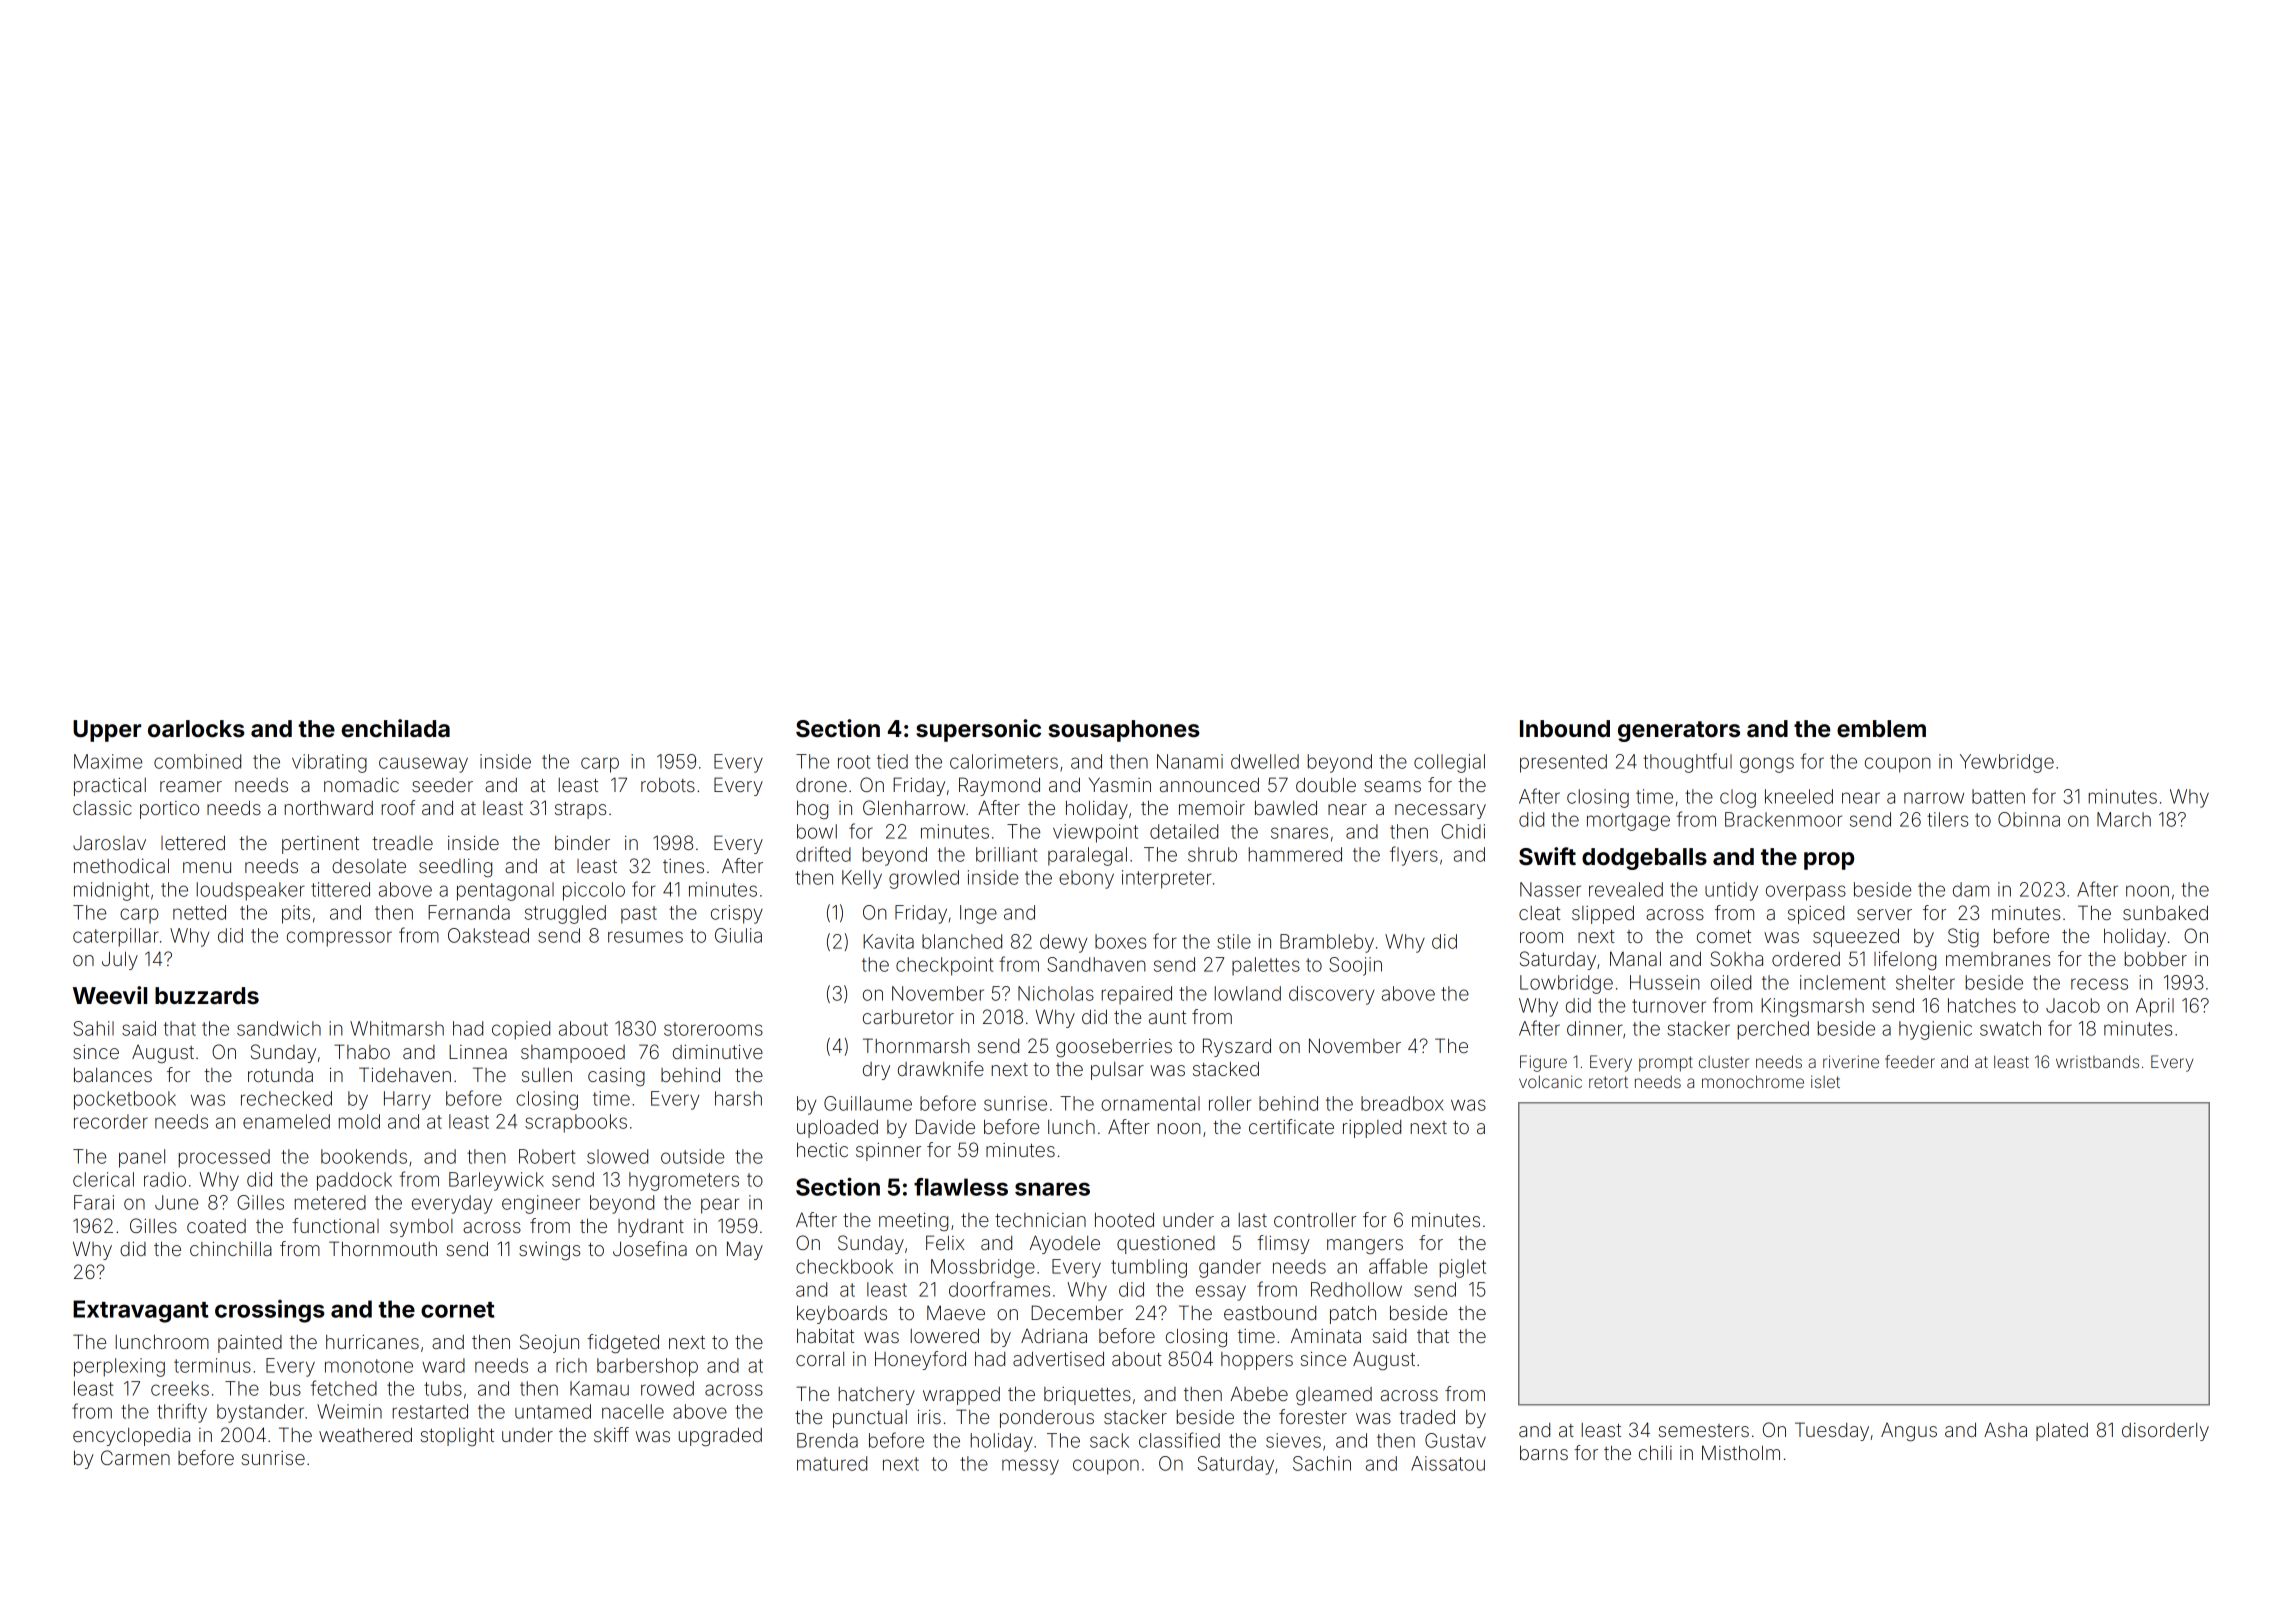  What do you see at coordinates (1881, 729) in the image?
I see `emblem` at bounding box center [1881, 729].
